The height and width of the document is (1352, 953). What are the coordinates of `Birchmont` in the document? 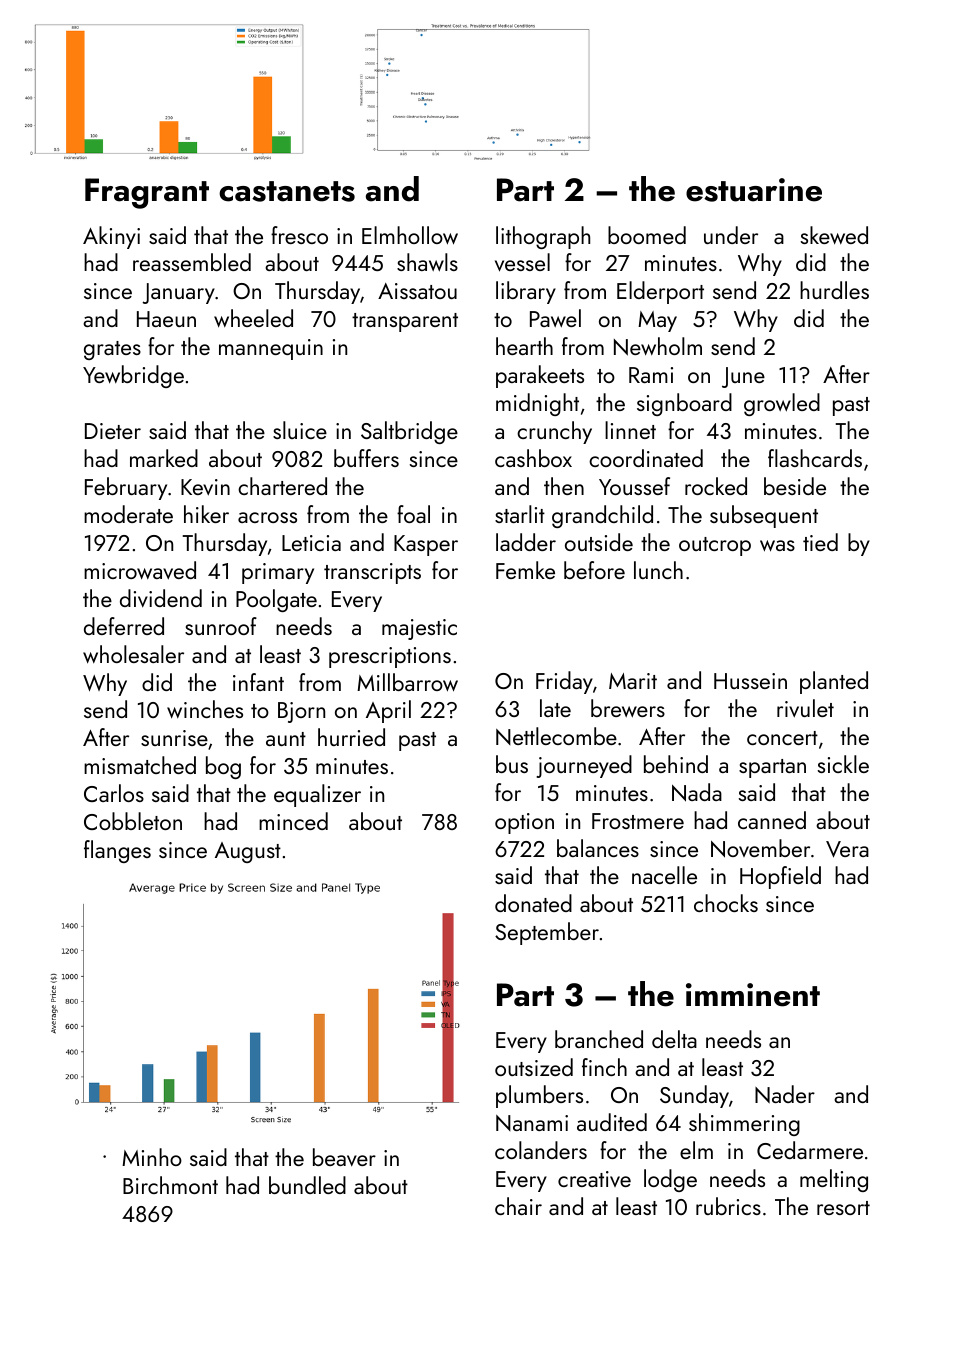 It's located at (170, 1185).
